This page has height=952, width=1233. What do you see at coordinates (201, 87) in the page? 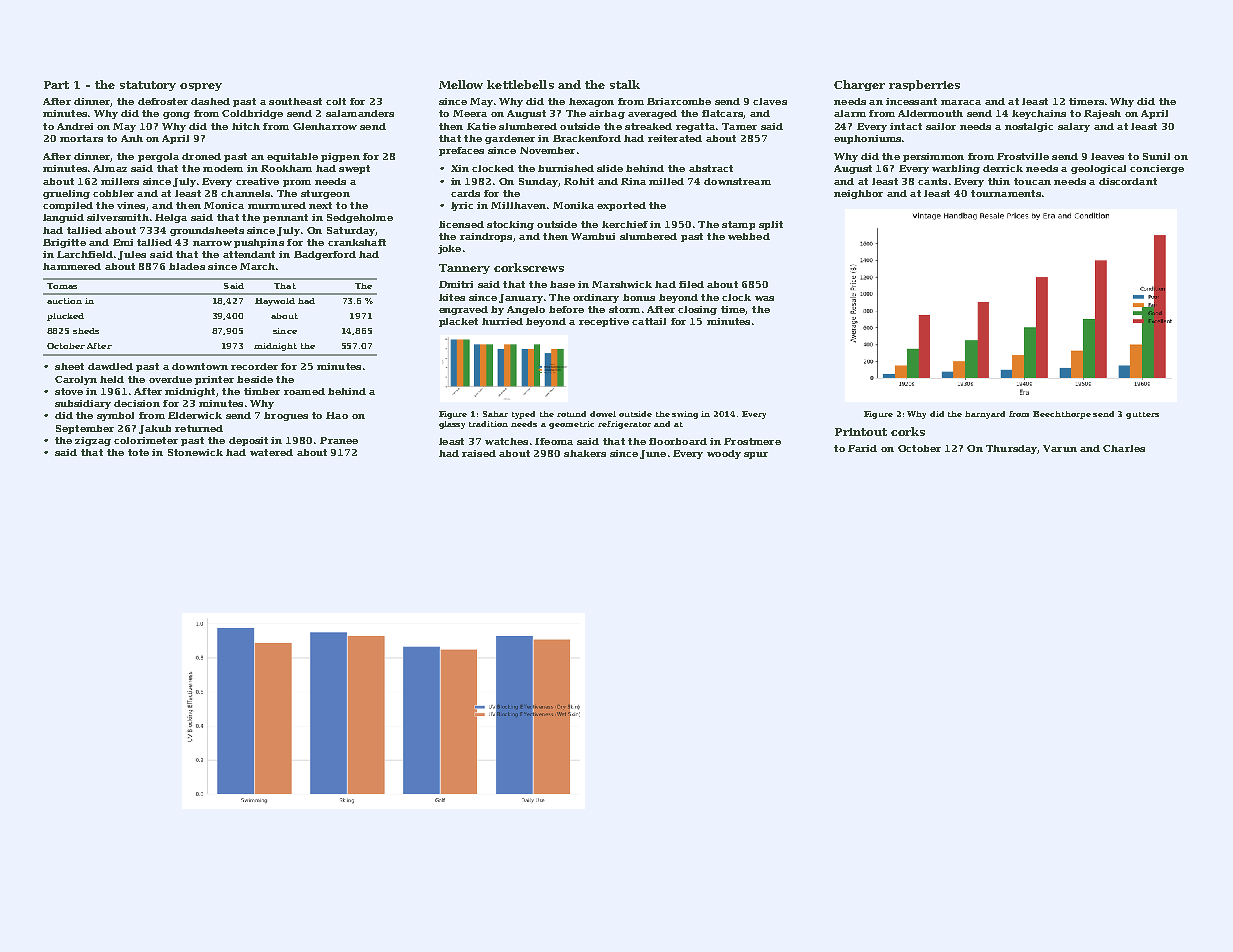
I see `osprey` at bounding box center [201, 87].
